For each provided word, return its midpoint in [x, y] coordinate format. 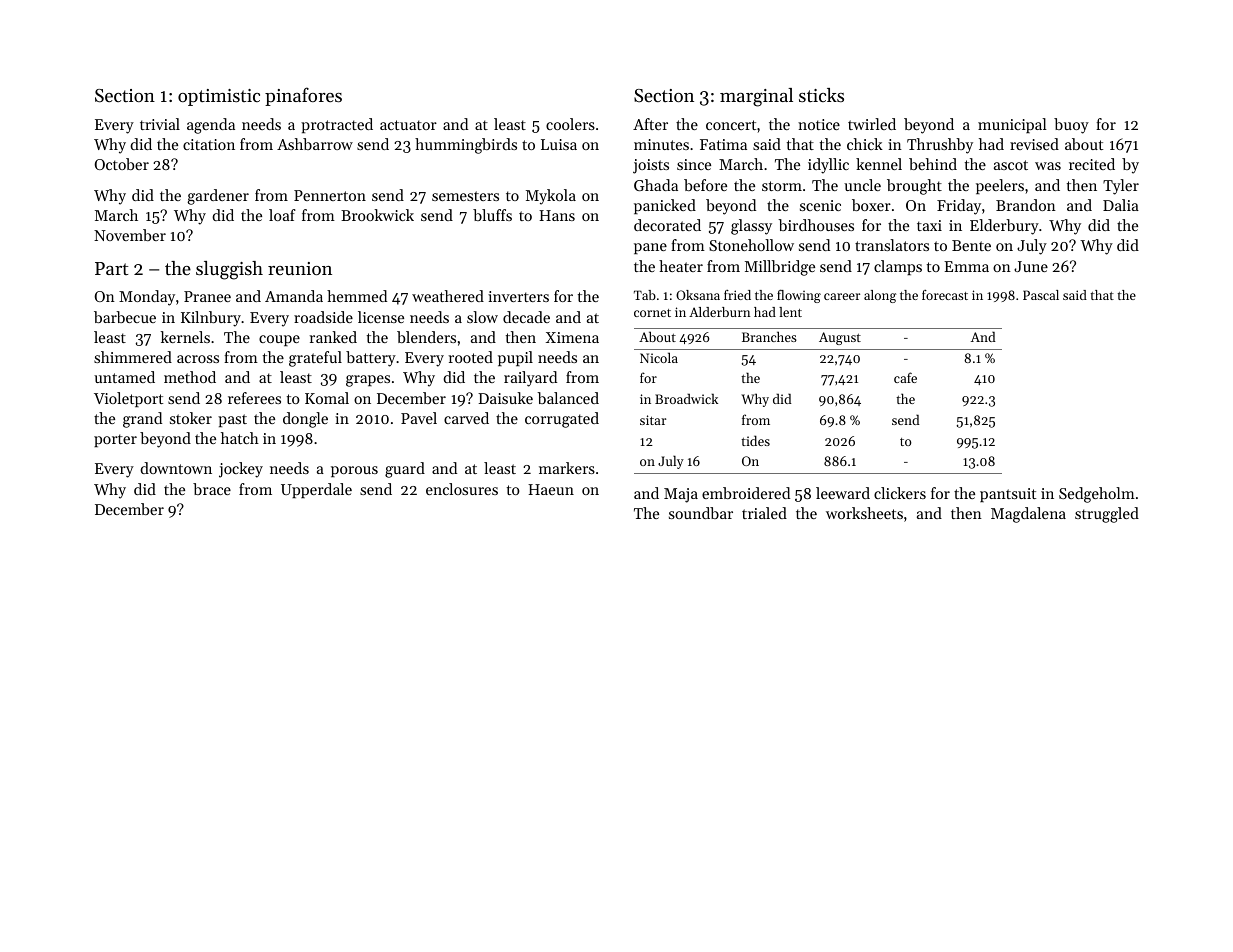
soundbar [701, 513]
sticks [821, 95]
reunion [300, 268]
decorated [667, 225]
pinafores [303, 96]
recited [1092, 164]
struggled [1107, 515]
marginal [756, 97]
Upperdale [316, 490]
